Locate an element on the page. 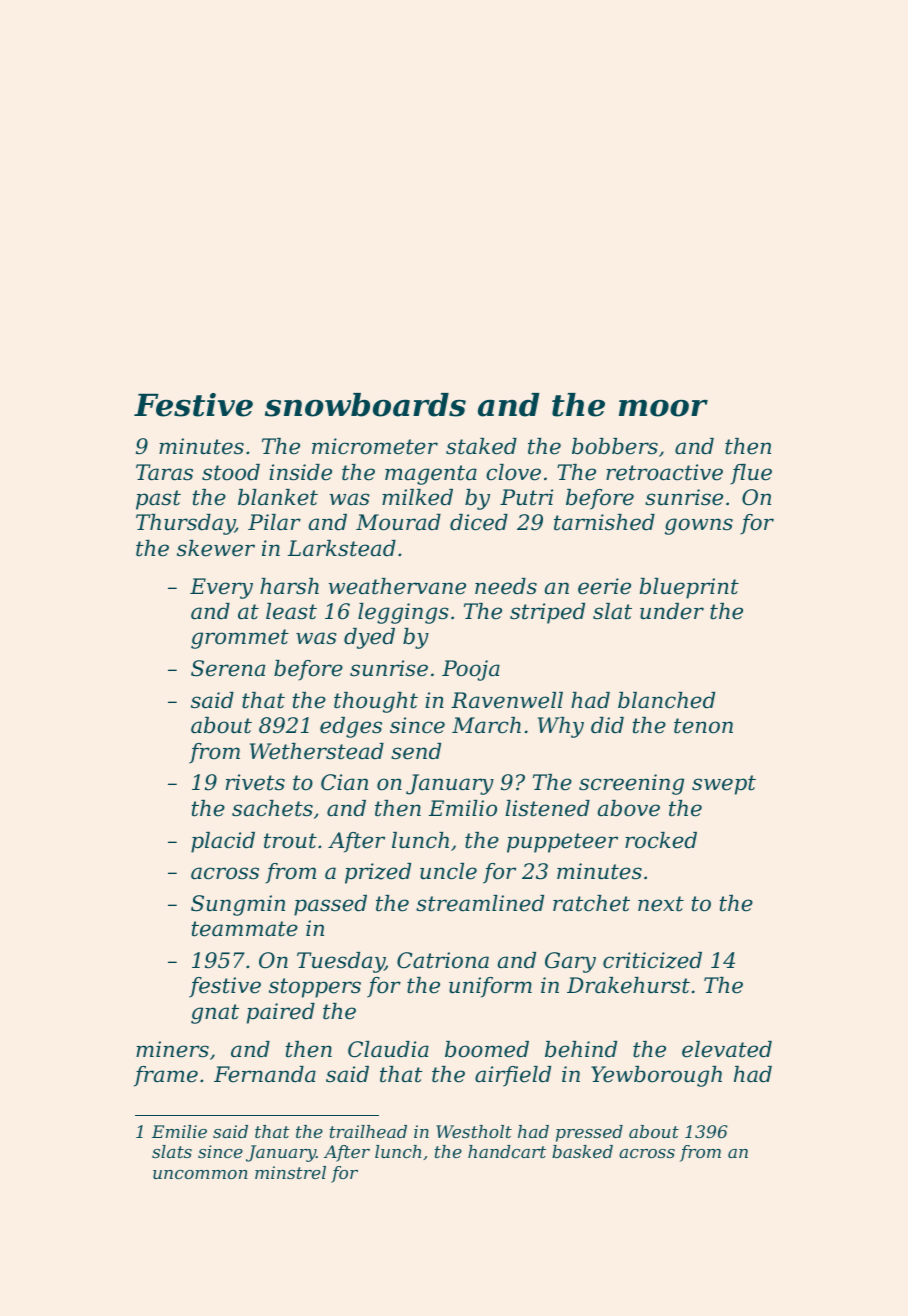 This document has width=908, height=1316. miners is located at coordinates (172, 1049).
